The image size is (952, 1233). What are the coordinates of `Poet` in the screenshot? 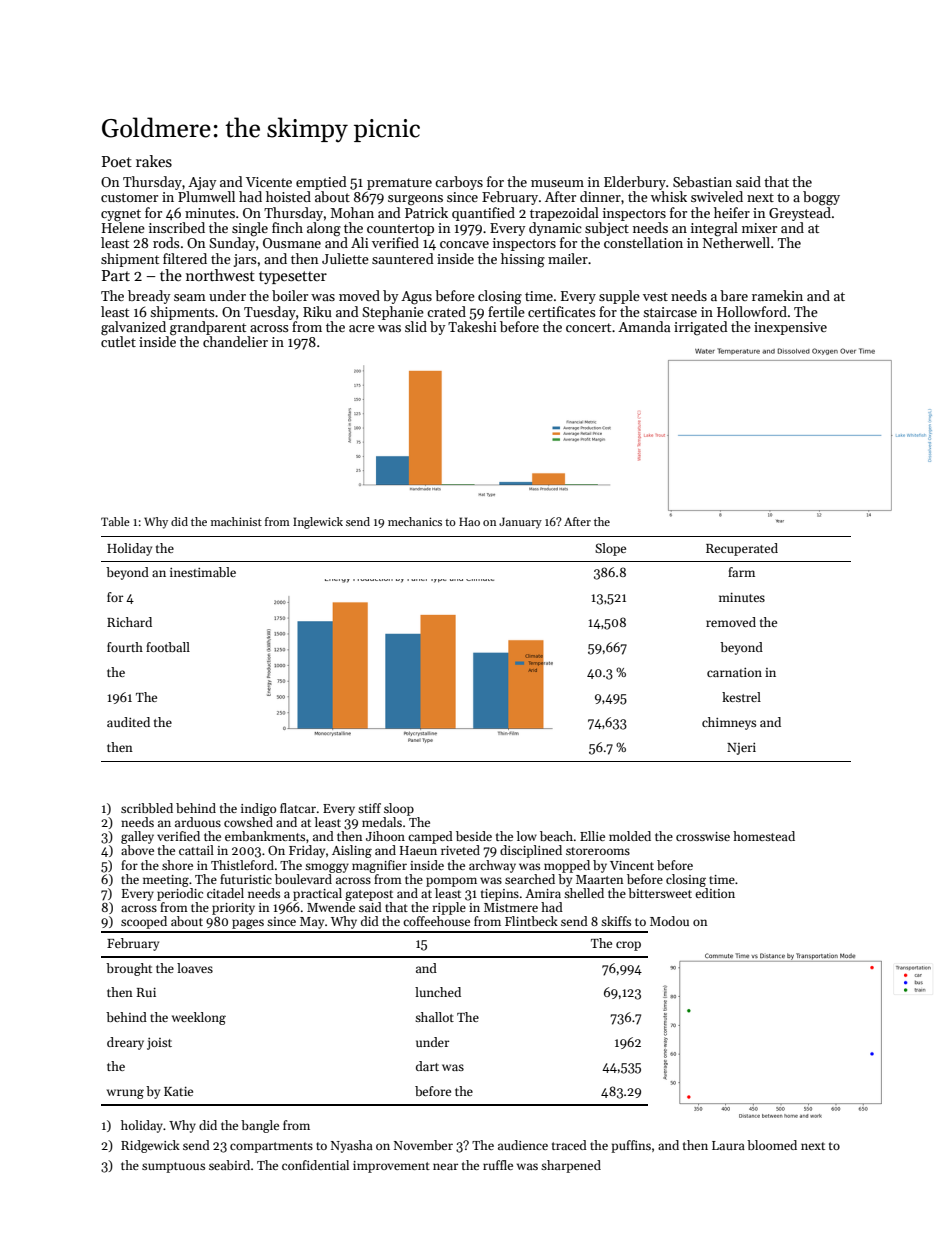 It's located at (117, 161).
